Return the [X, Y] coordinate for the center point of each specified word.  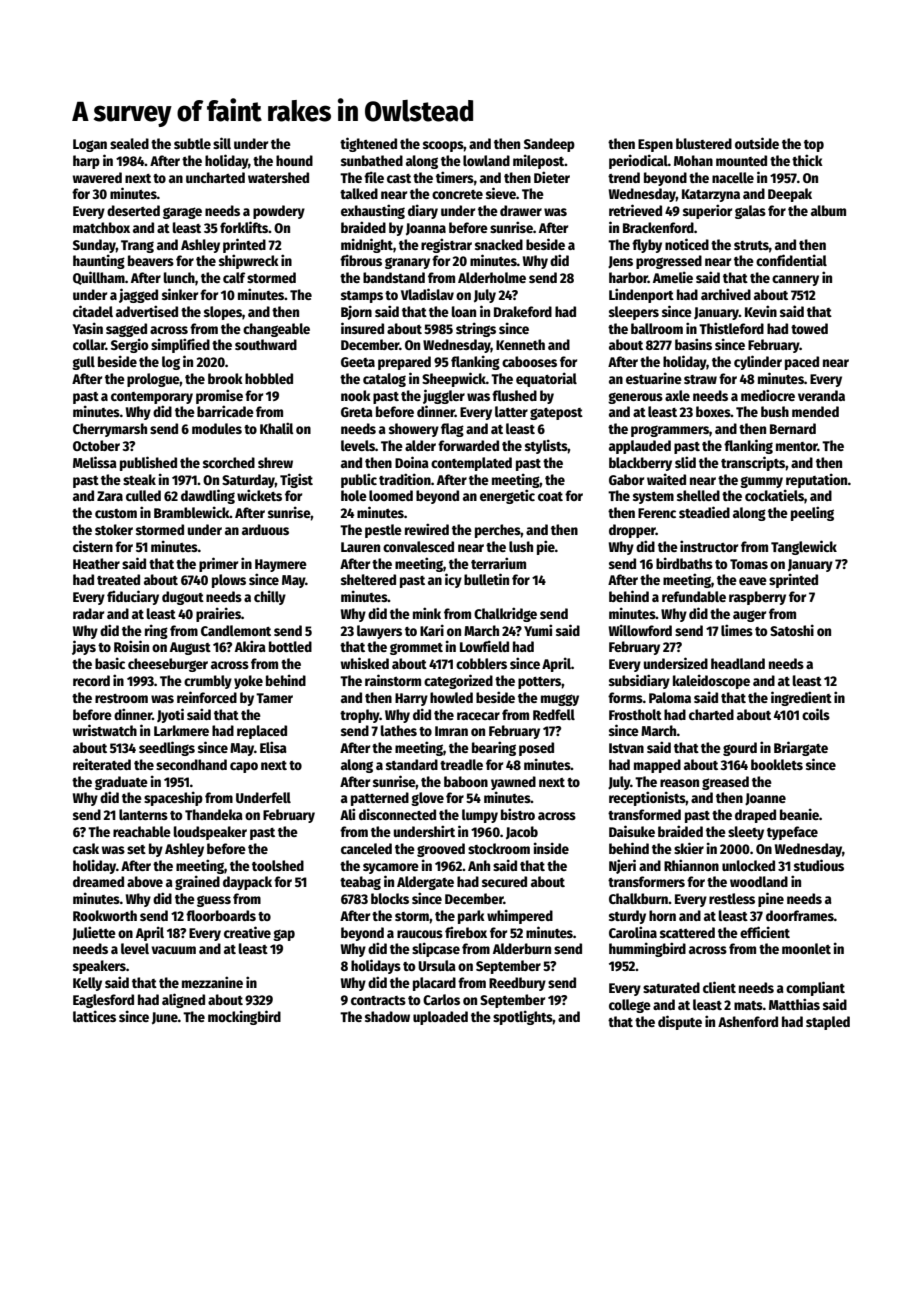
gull [83, 363]
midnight [367, 245]
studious [819, 865]
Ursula [437, 965]
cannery [795, 280]
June [165, 1018]
